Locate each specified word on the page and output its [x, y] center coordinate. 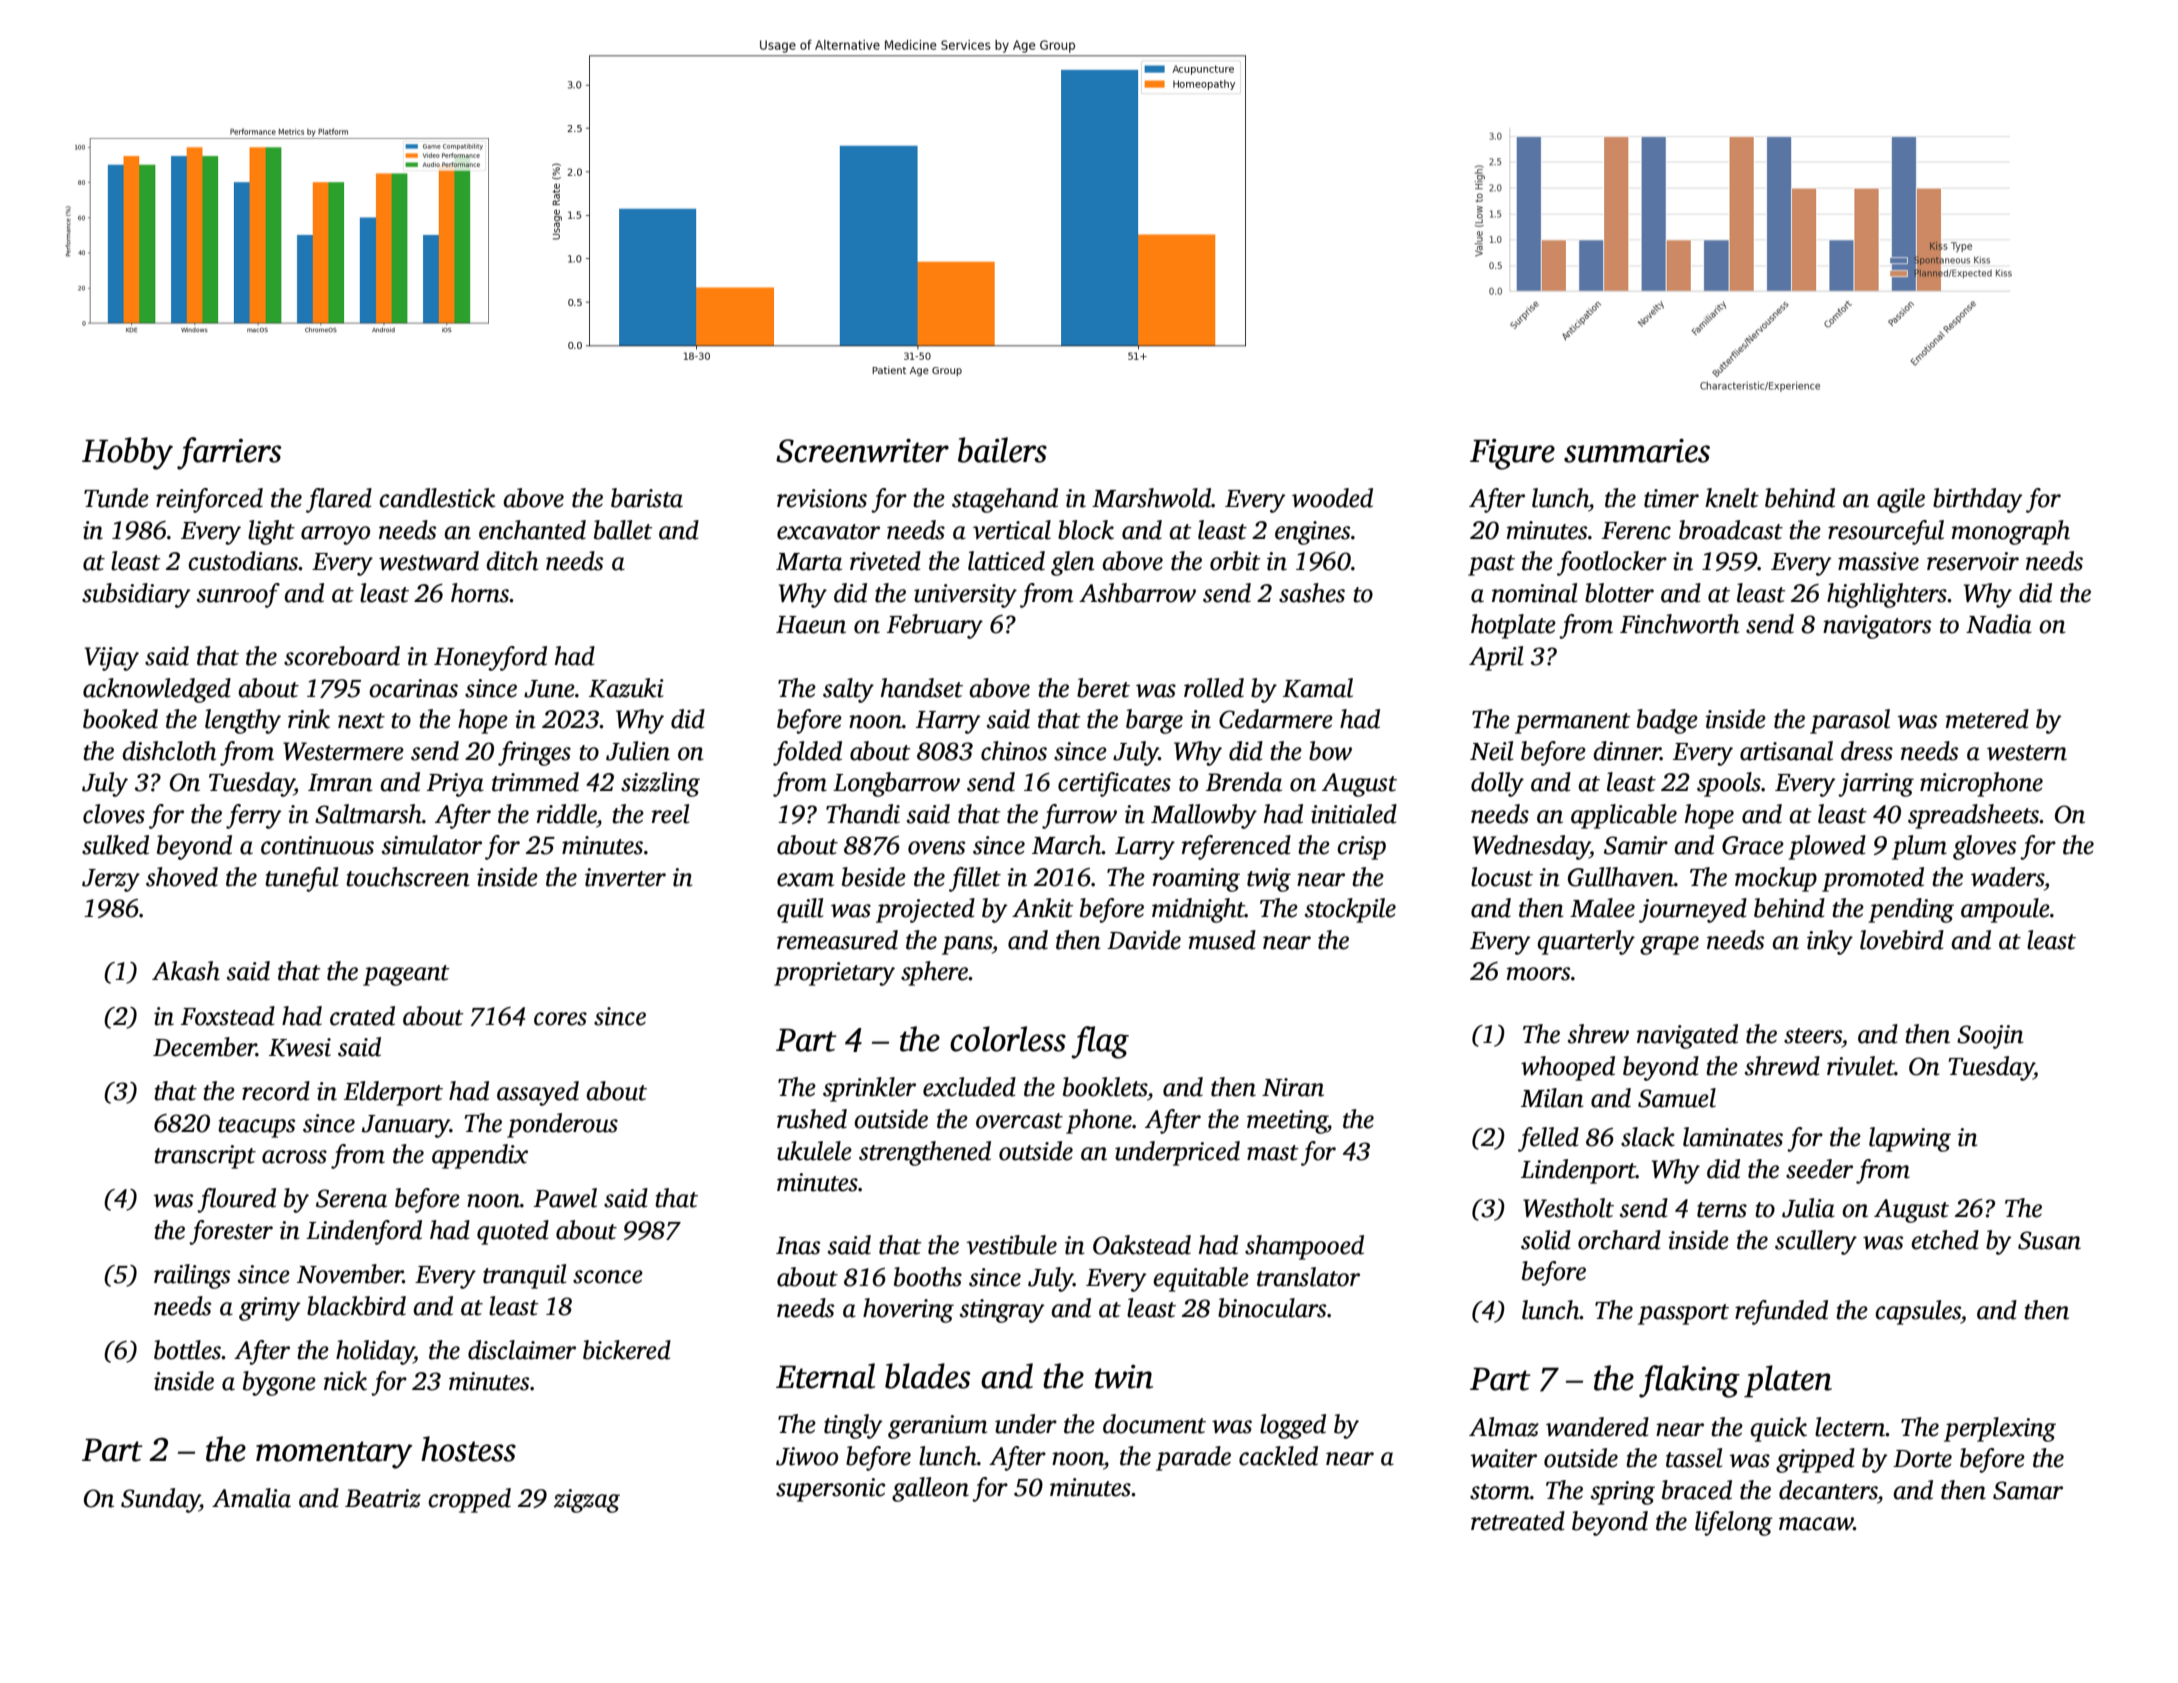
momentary [334, 1455]
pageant [406, 975]
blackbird [356, 1306]
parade [1193, 1458]
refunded [1781, 1312]
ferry [254, 816]
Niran [1293, 1087]
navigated [1687, 1036]
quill [800, 910]
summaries [1637, 450]
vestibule [1011, 1245]
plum [1919, 847]
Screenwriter [862, 450]
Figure [1512, 454]
